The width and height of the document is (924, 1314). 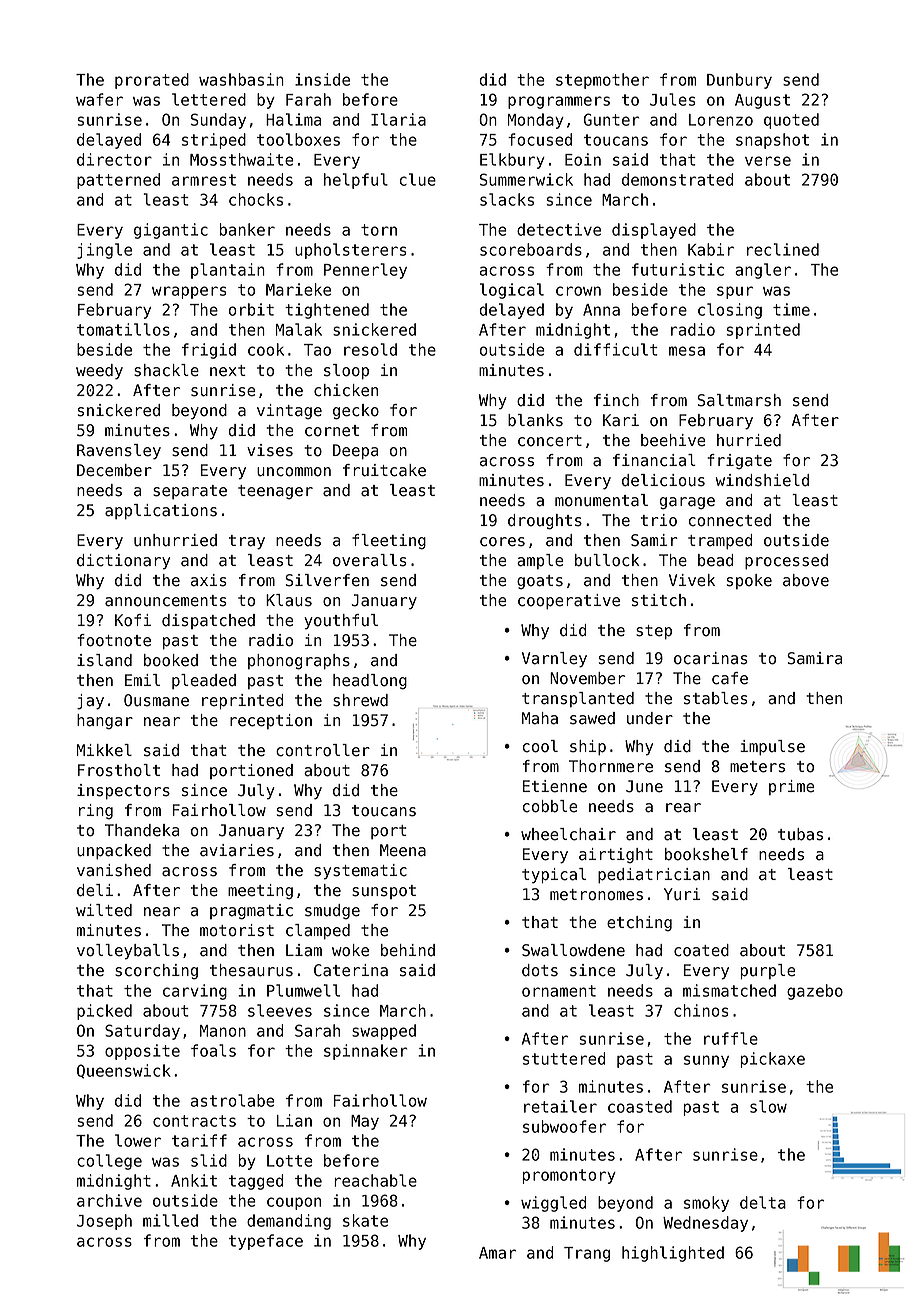 What do you see at coordinates (763, 1202) in the document?
I see `delta` at bounding box center [763, 1202].
